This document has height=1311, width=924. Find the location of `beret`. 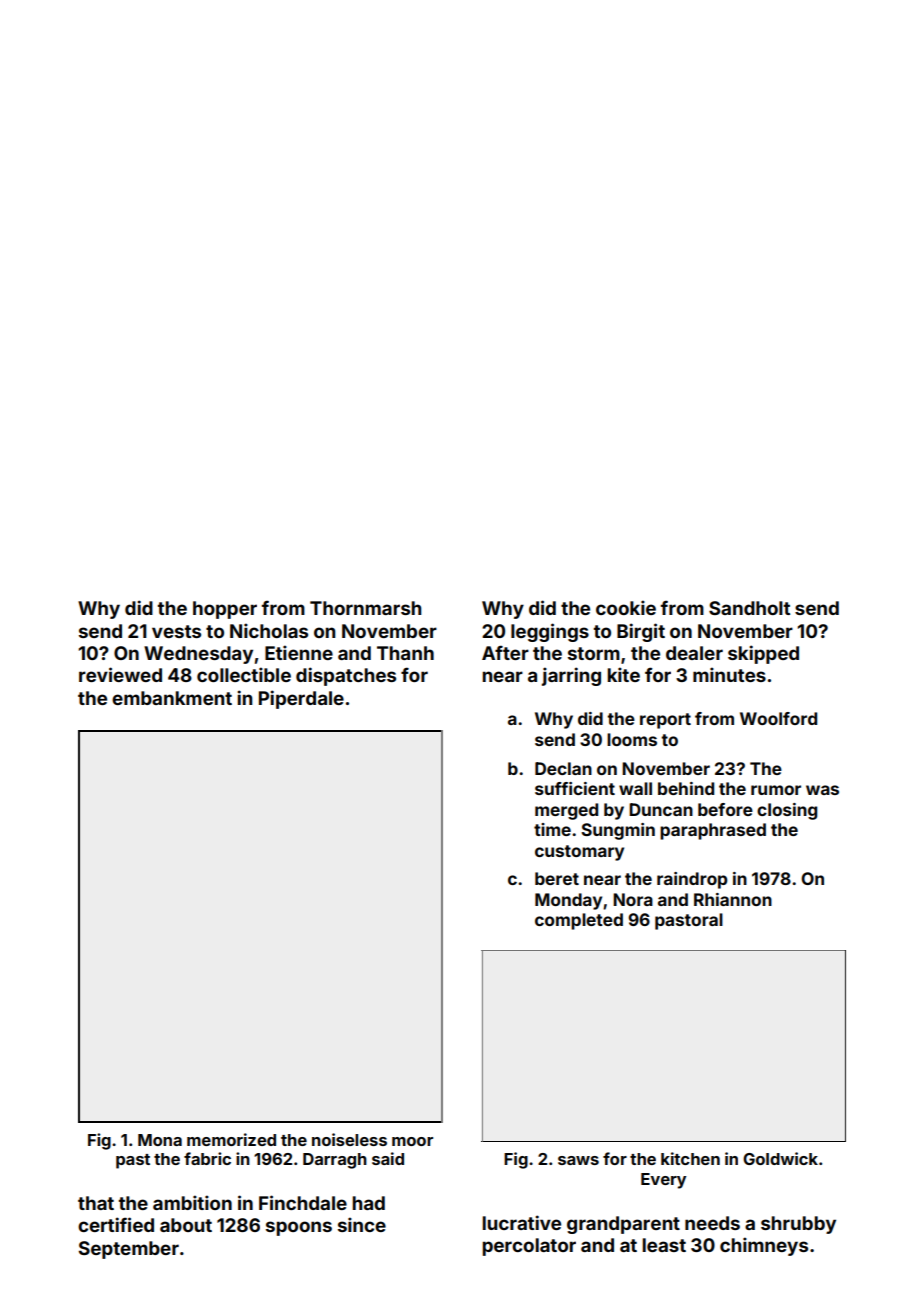

beret is located at coordinates (557, 878).
